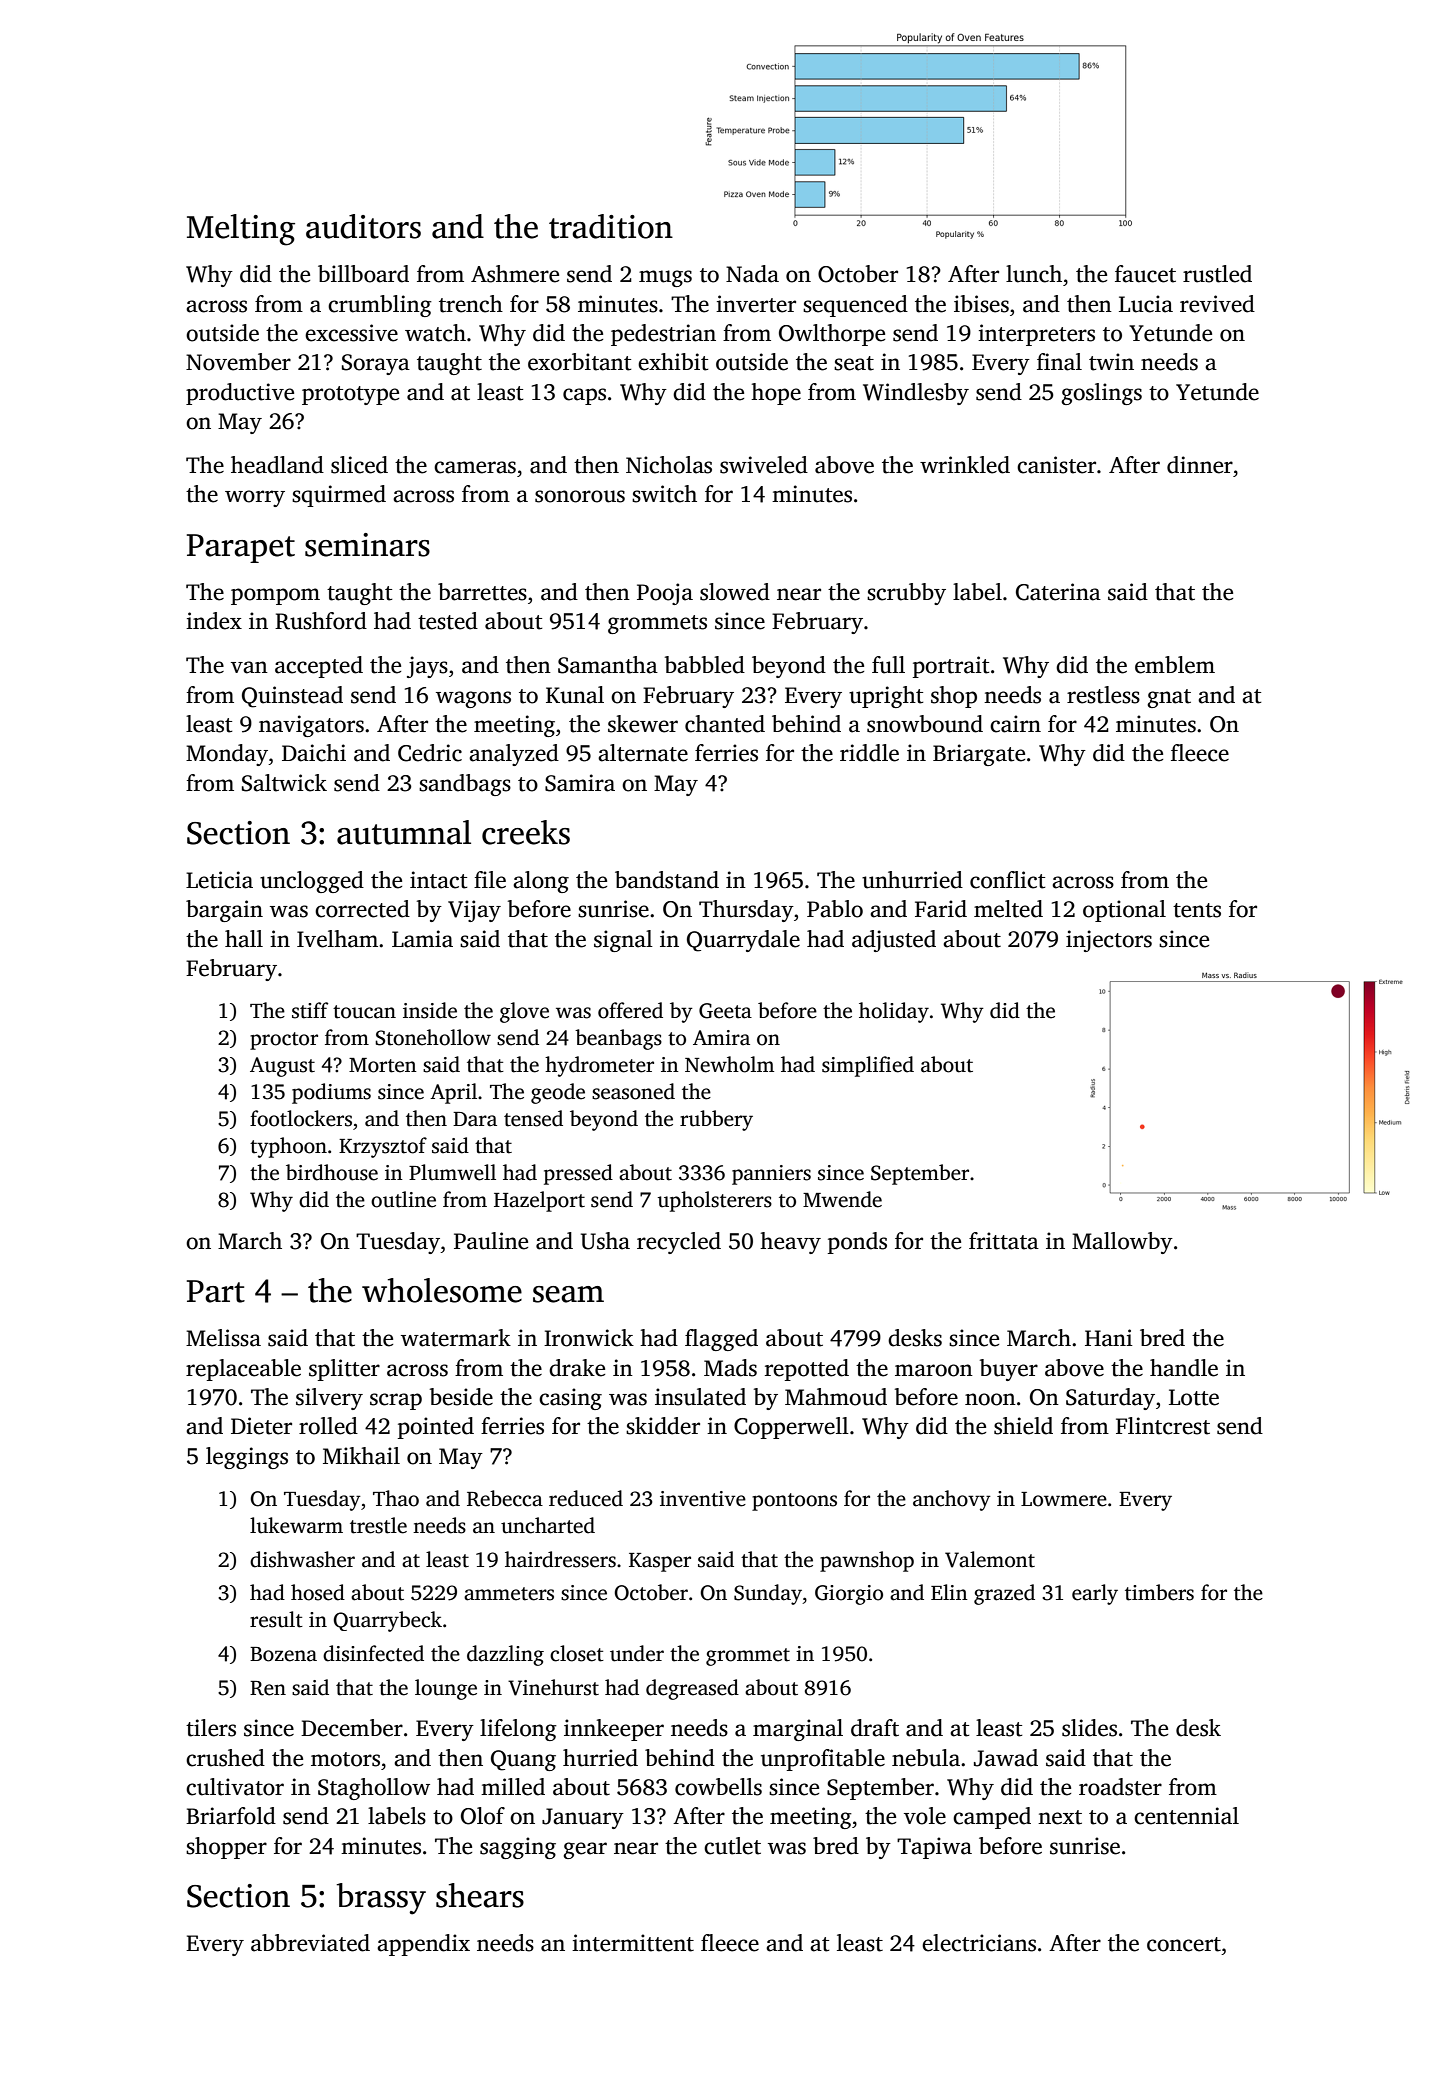 The height and width of the image is (2100, 1450). I want to click on Geeta, so click(725, 1011).
